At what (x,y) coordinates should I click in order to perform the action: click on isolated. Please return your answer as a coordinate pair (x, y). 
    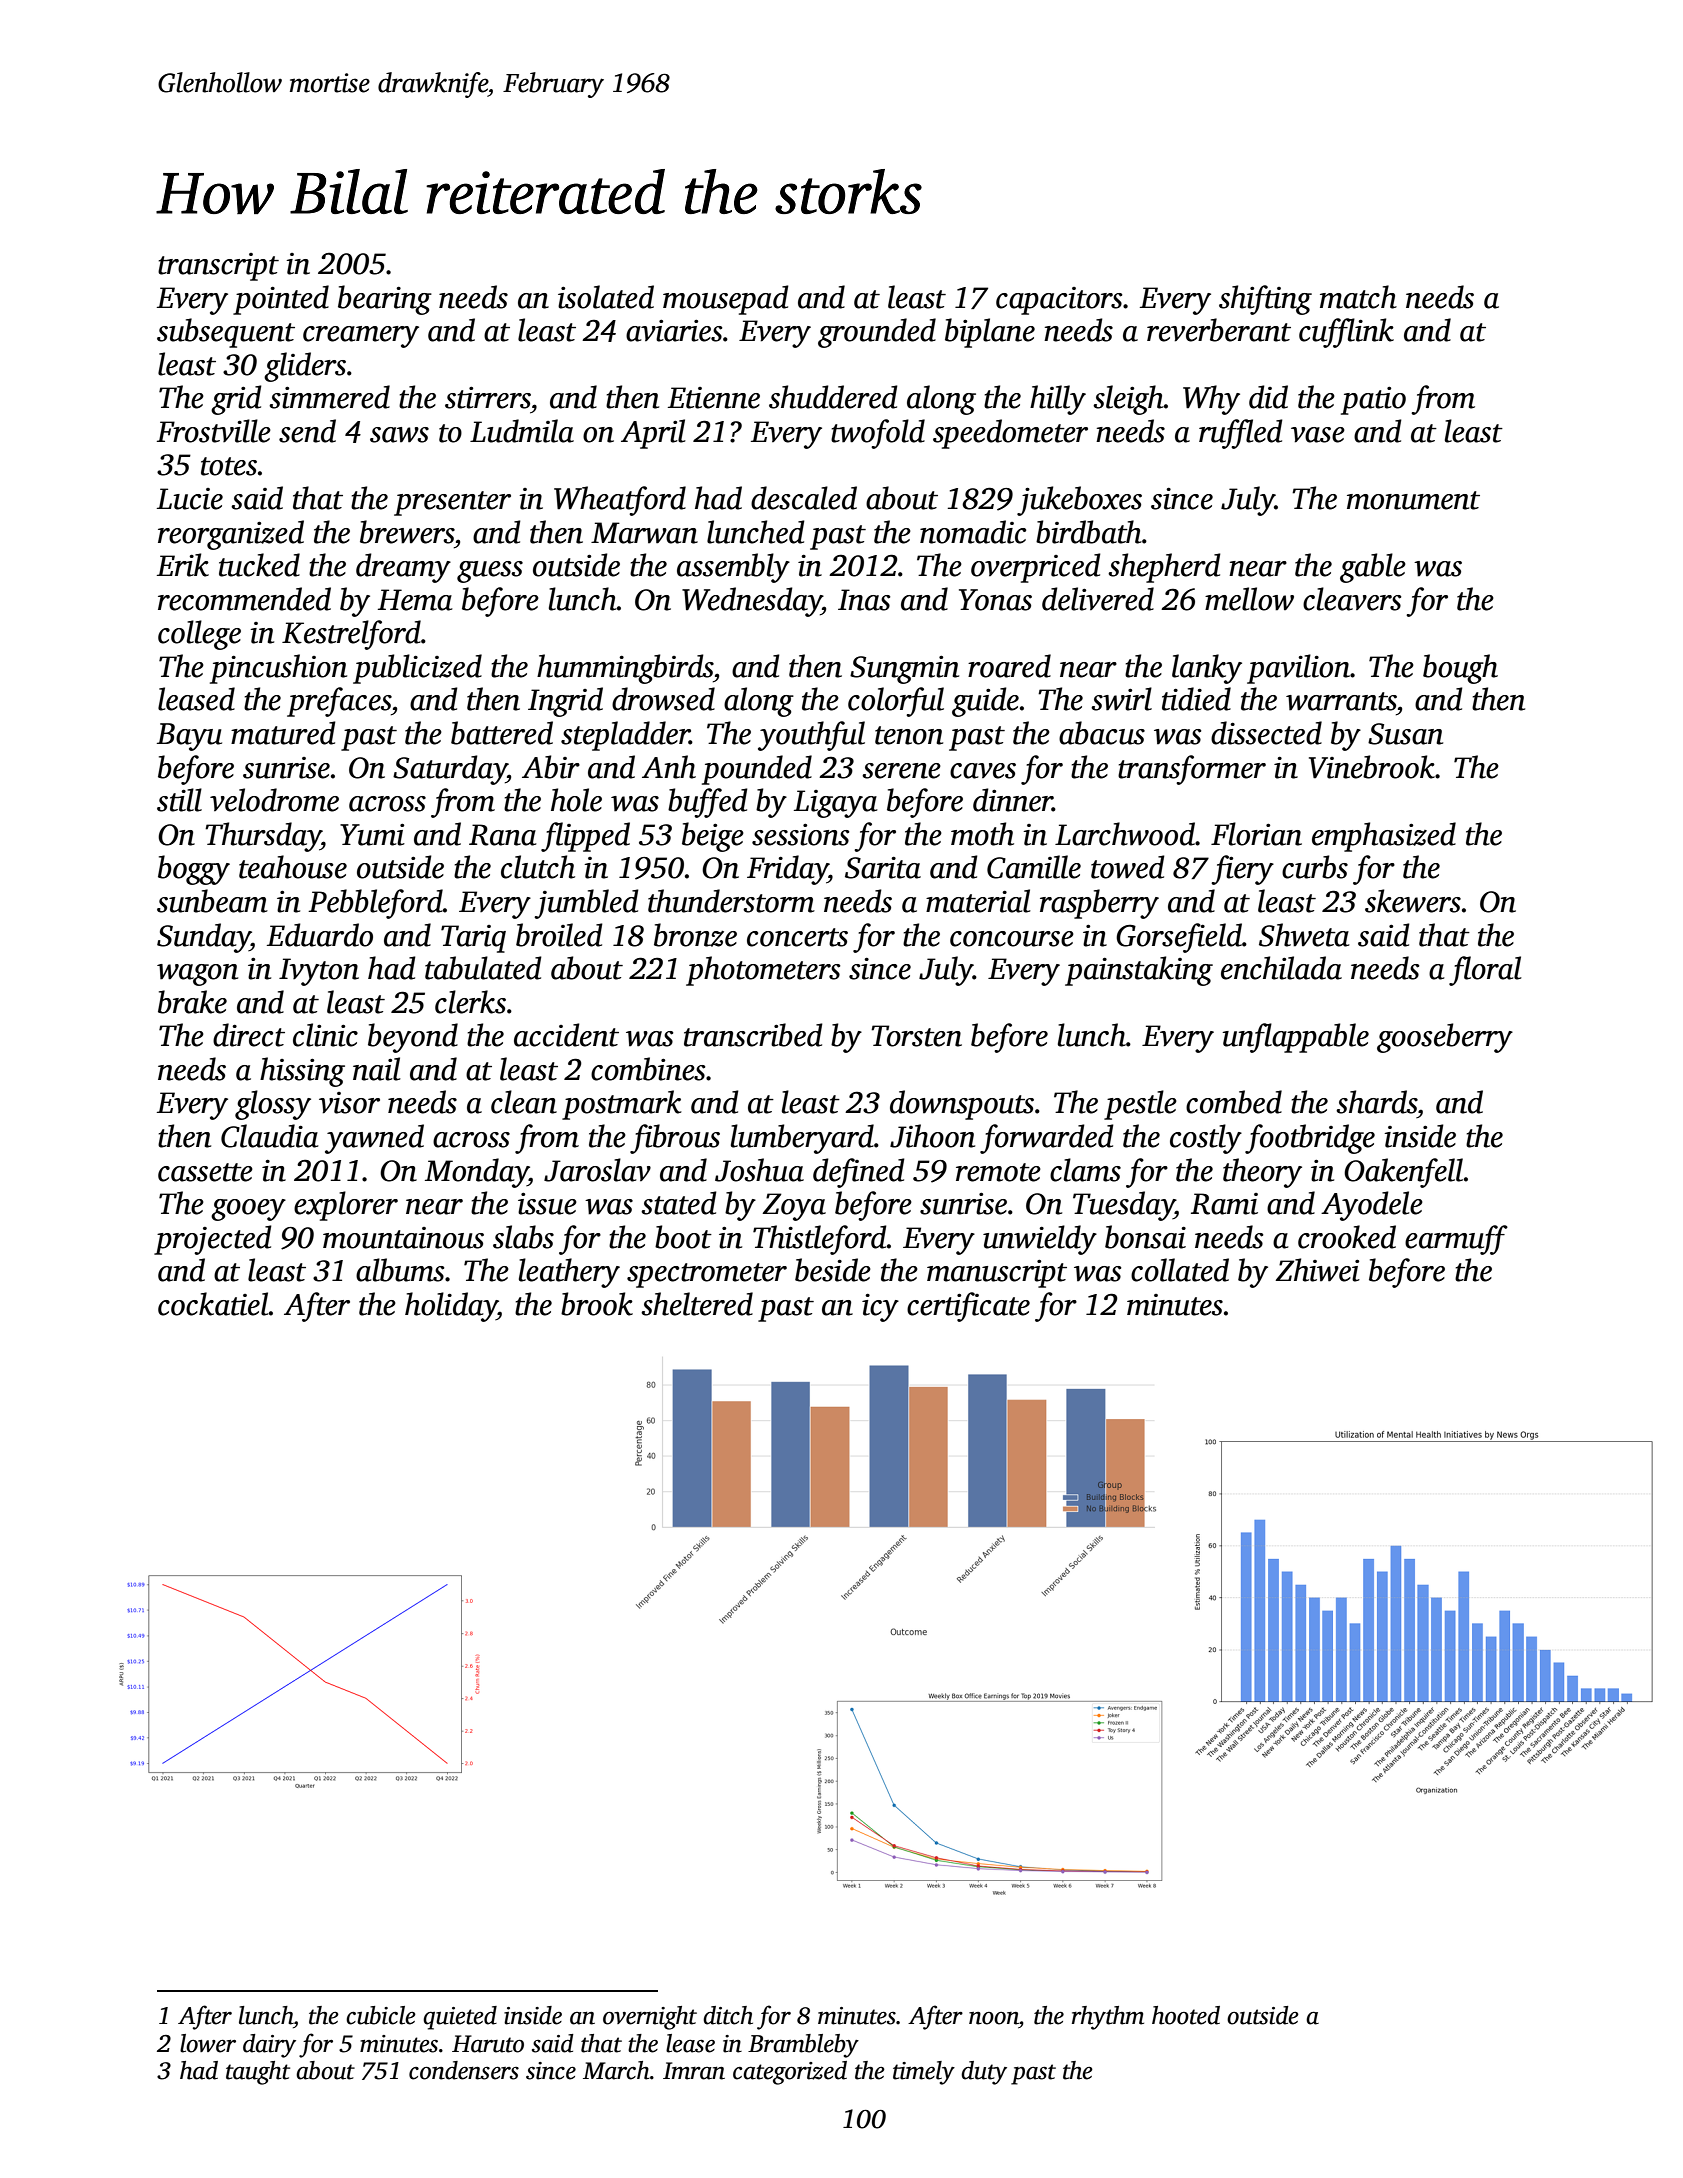
    Looking at the image, I should click on (606, 297).
